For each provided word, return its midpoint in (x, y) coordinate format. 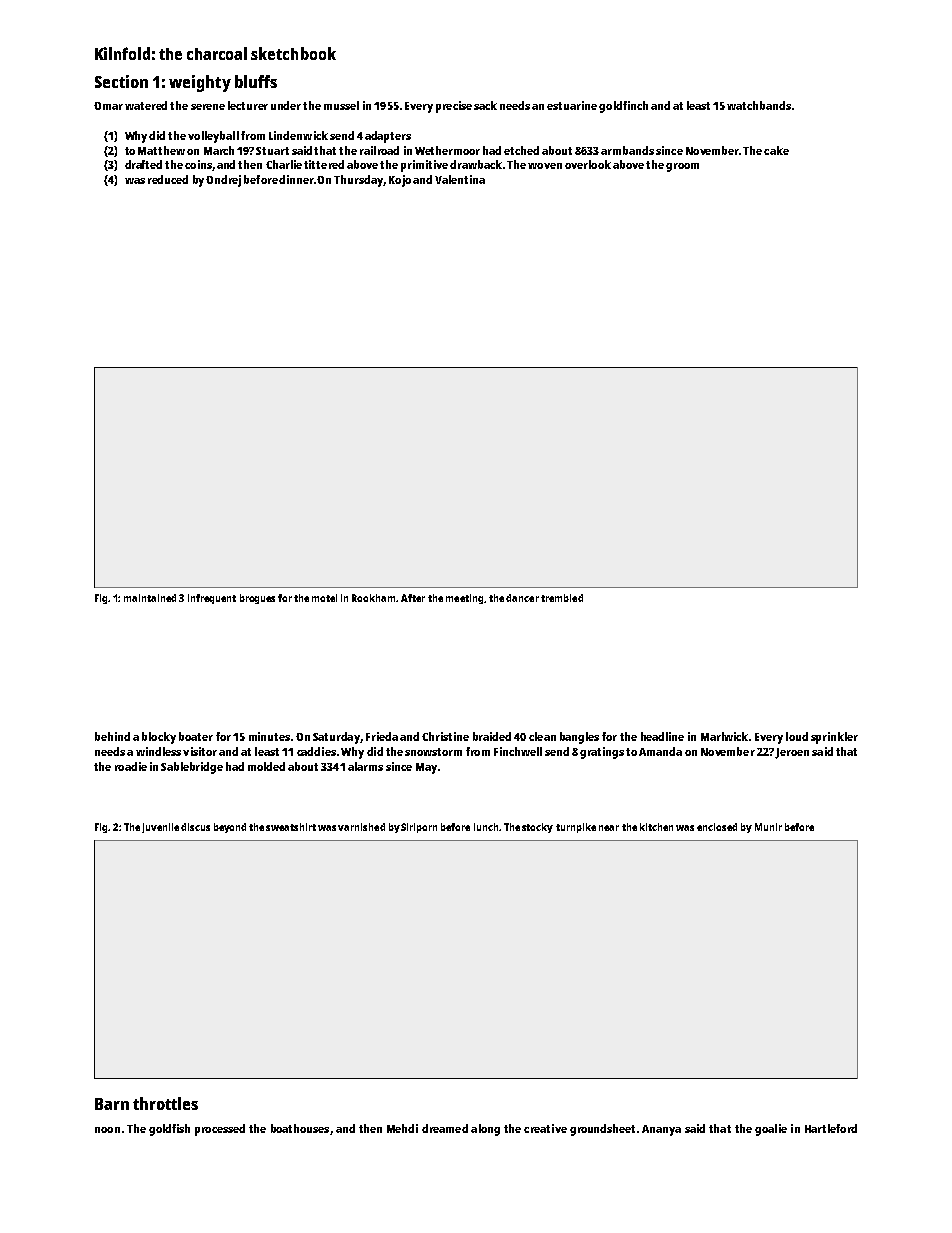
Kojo (400, 181)
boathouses (300, 1128)
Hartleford (831, 1128)
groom (682, 167)
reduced (168, 179)
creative (545, 1128)
